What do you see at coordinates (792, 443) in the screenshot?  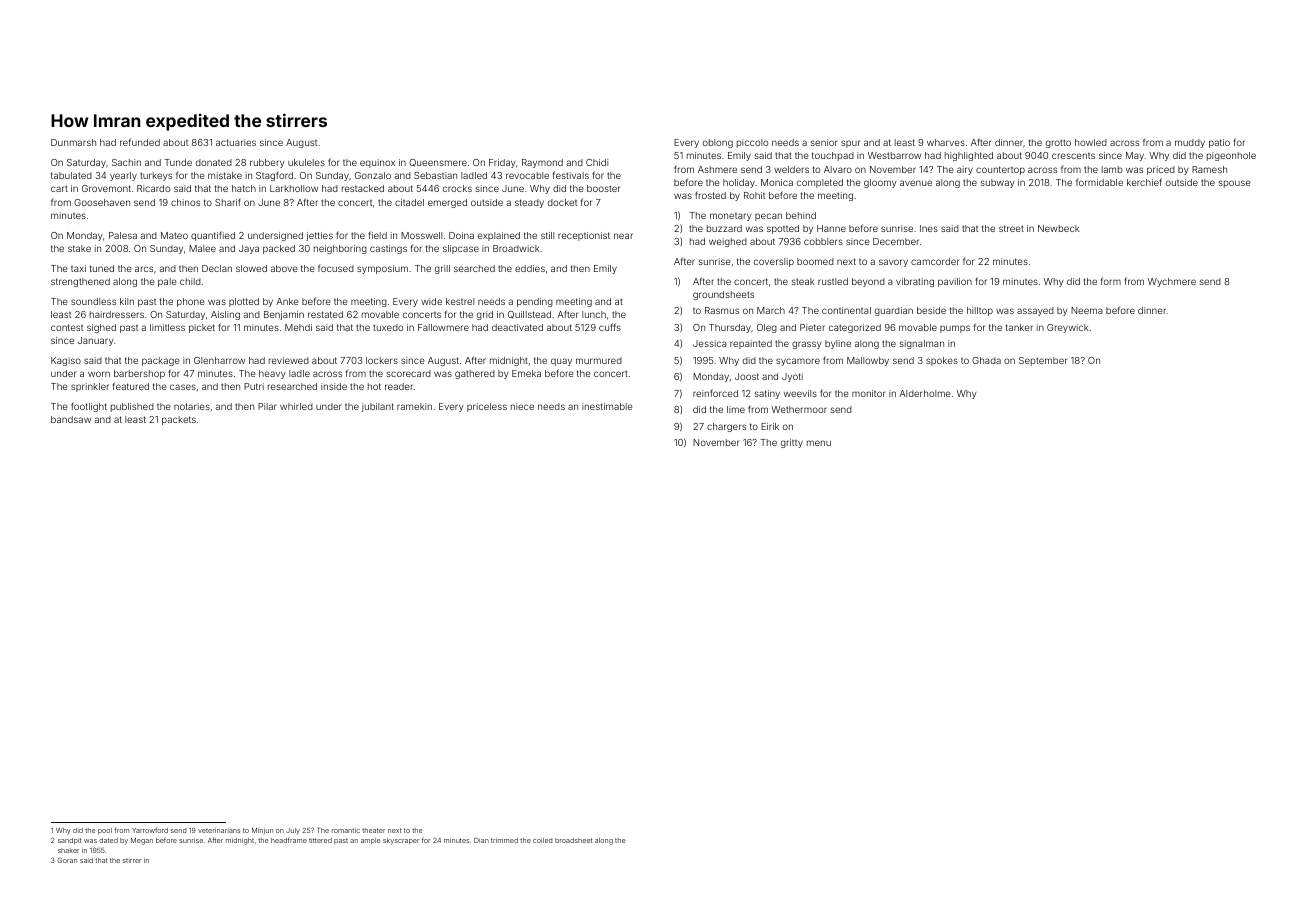 I see `gritty` at bounding box center [792, 443].
